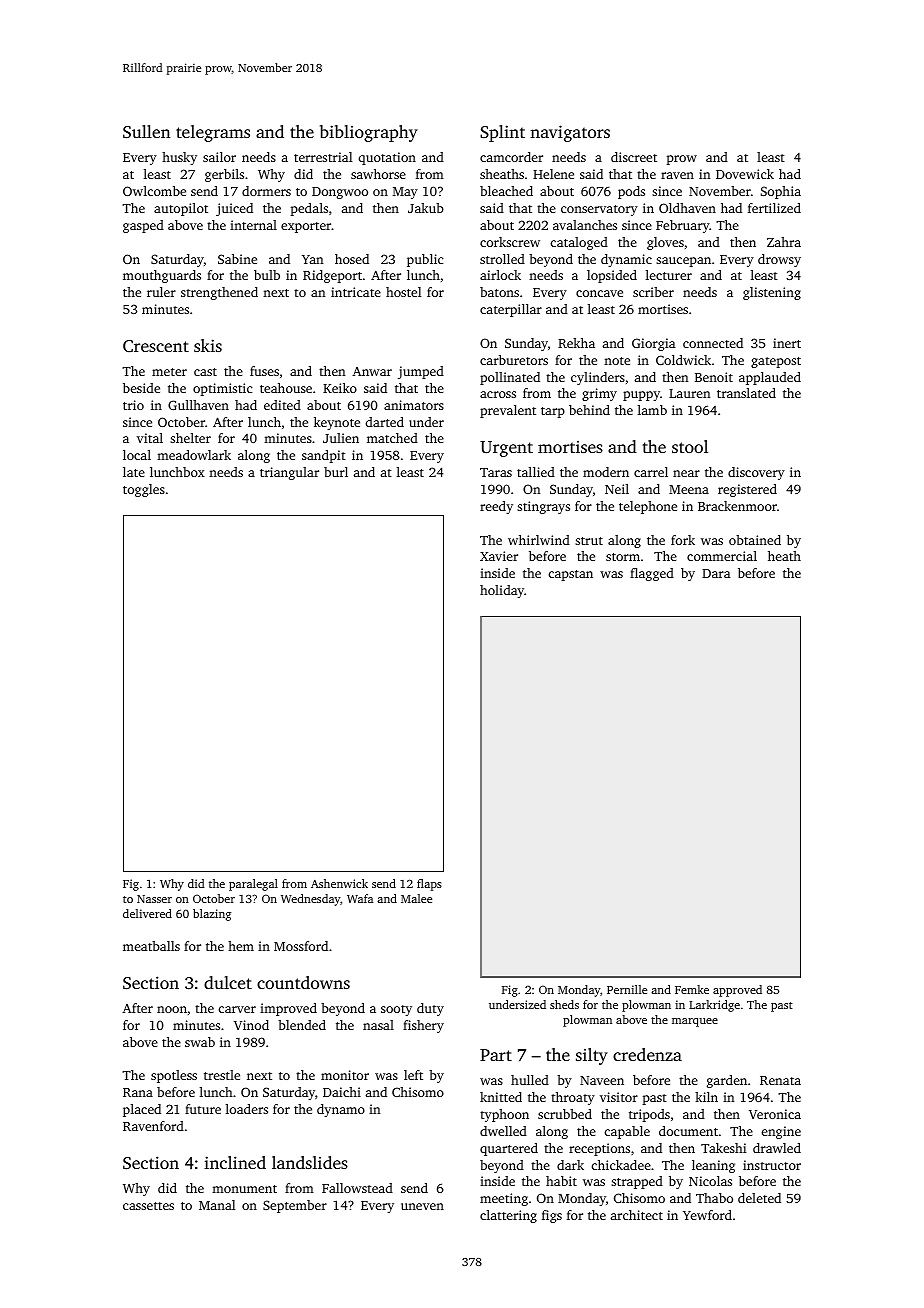 The image size is (924, 1308). What do you see at coordinates (627, 989) in the screenshot?
I see `Pernille` at bounding box center [627, 989].
